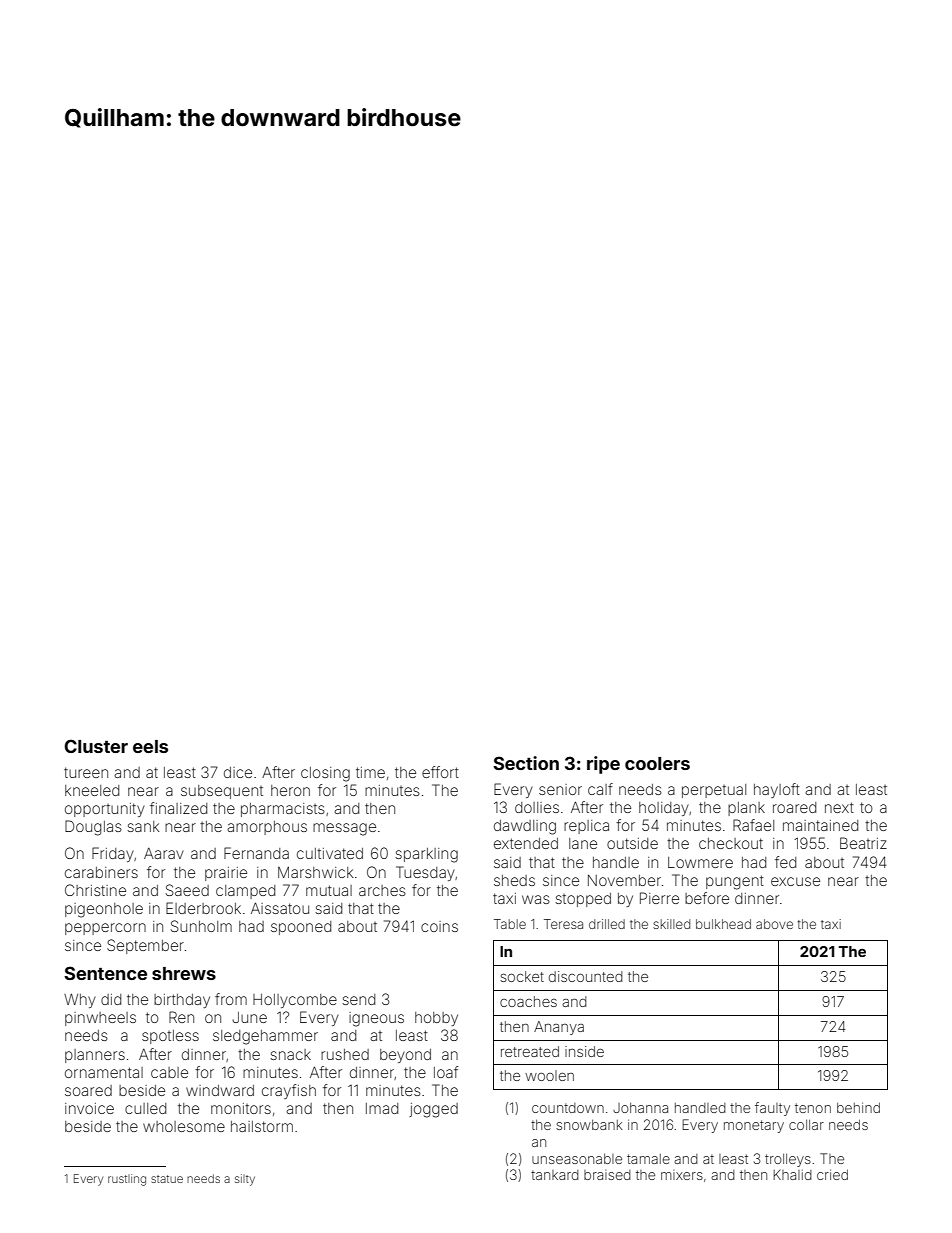 This screenshot has height=1233, width=952. I want to click on coolers, so click(657, 763).
